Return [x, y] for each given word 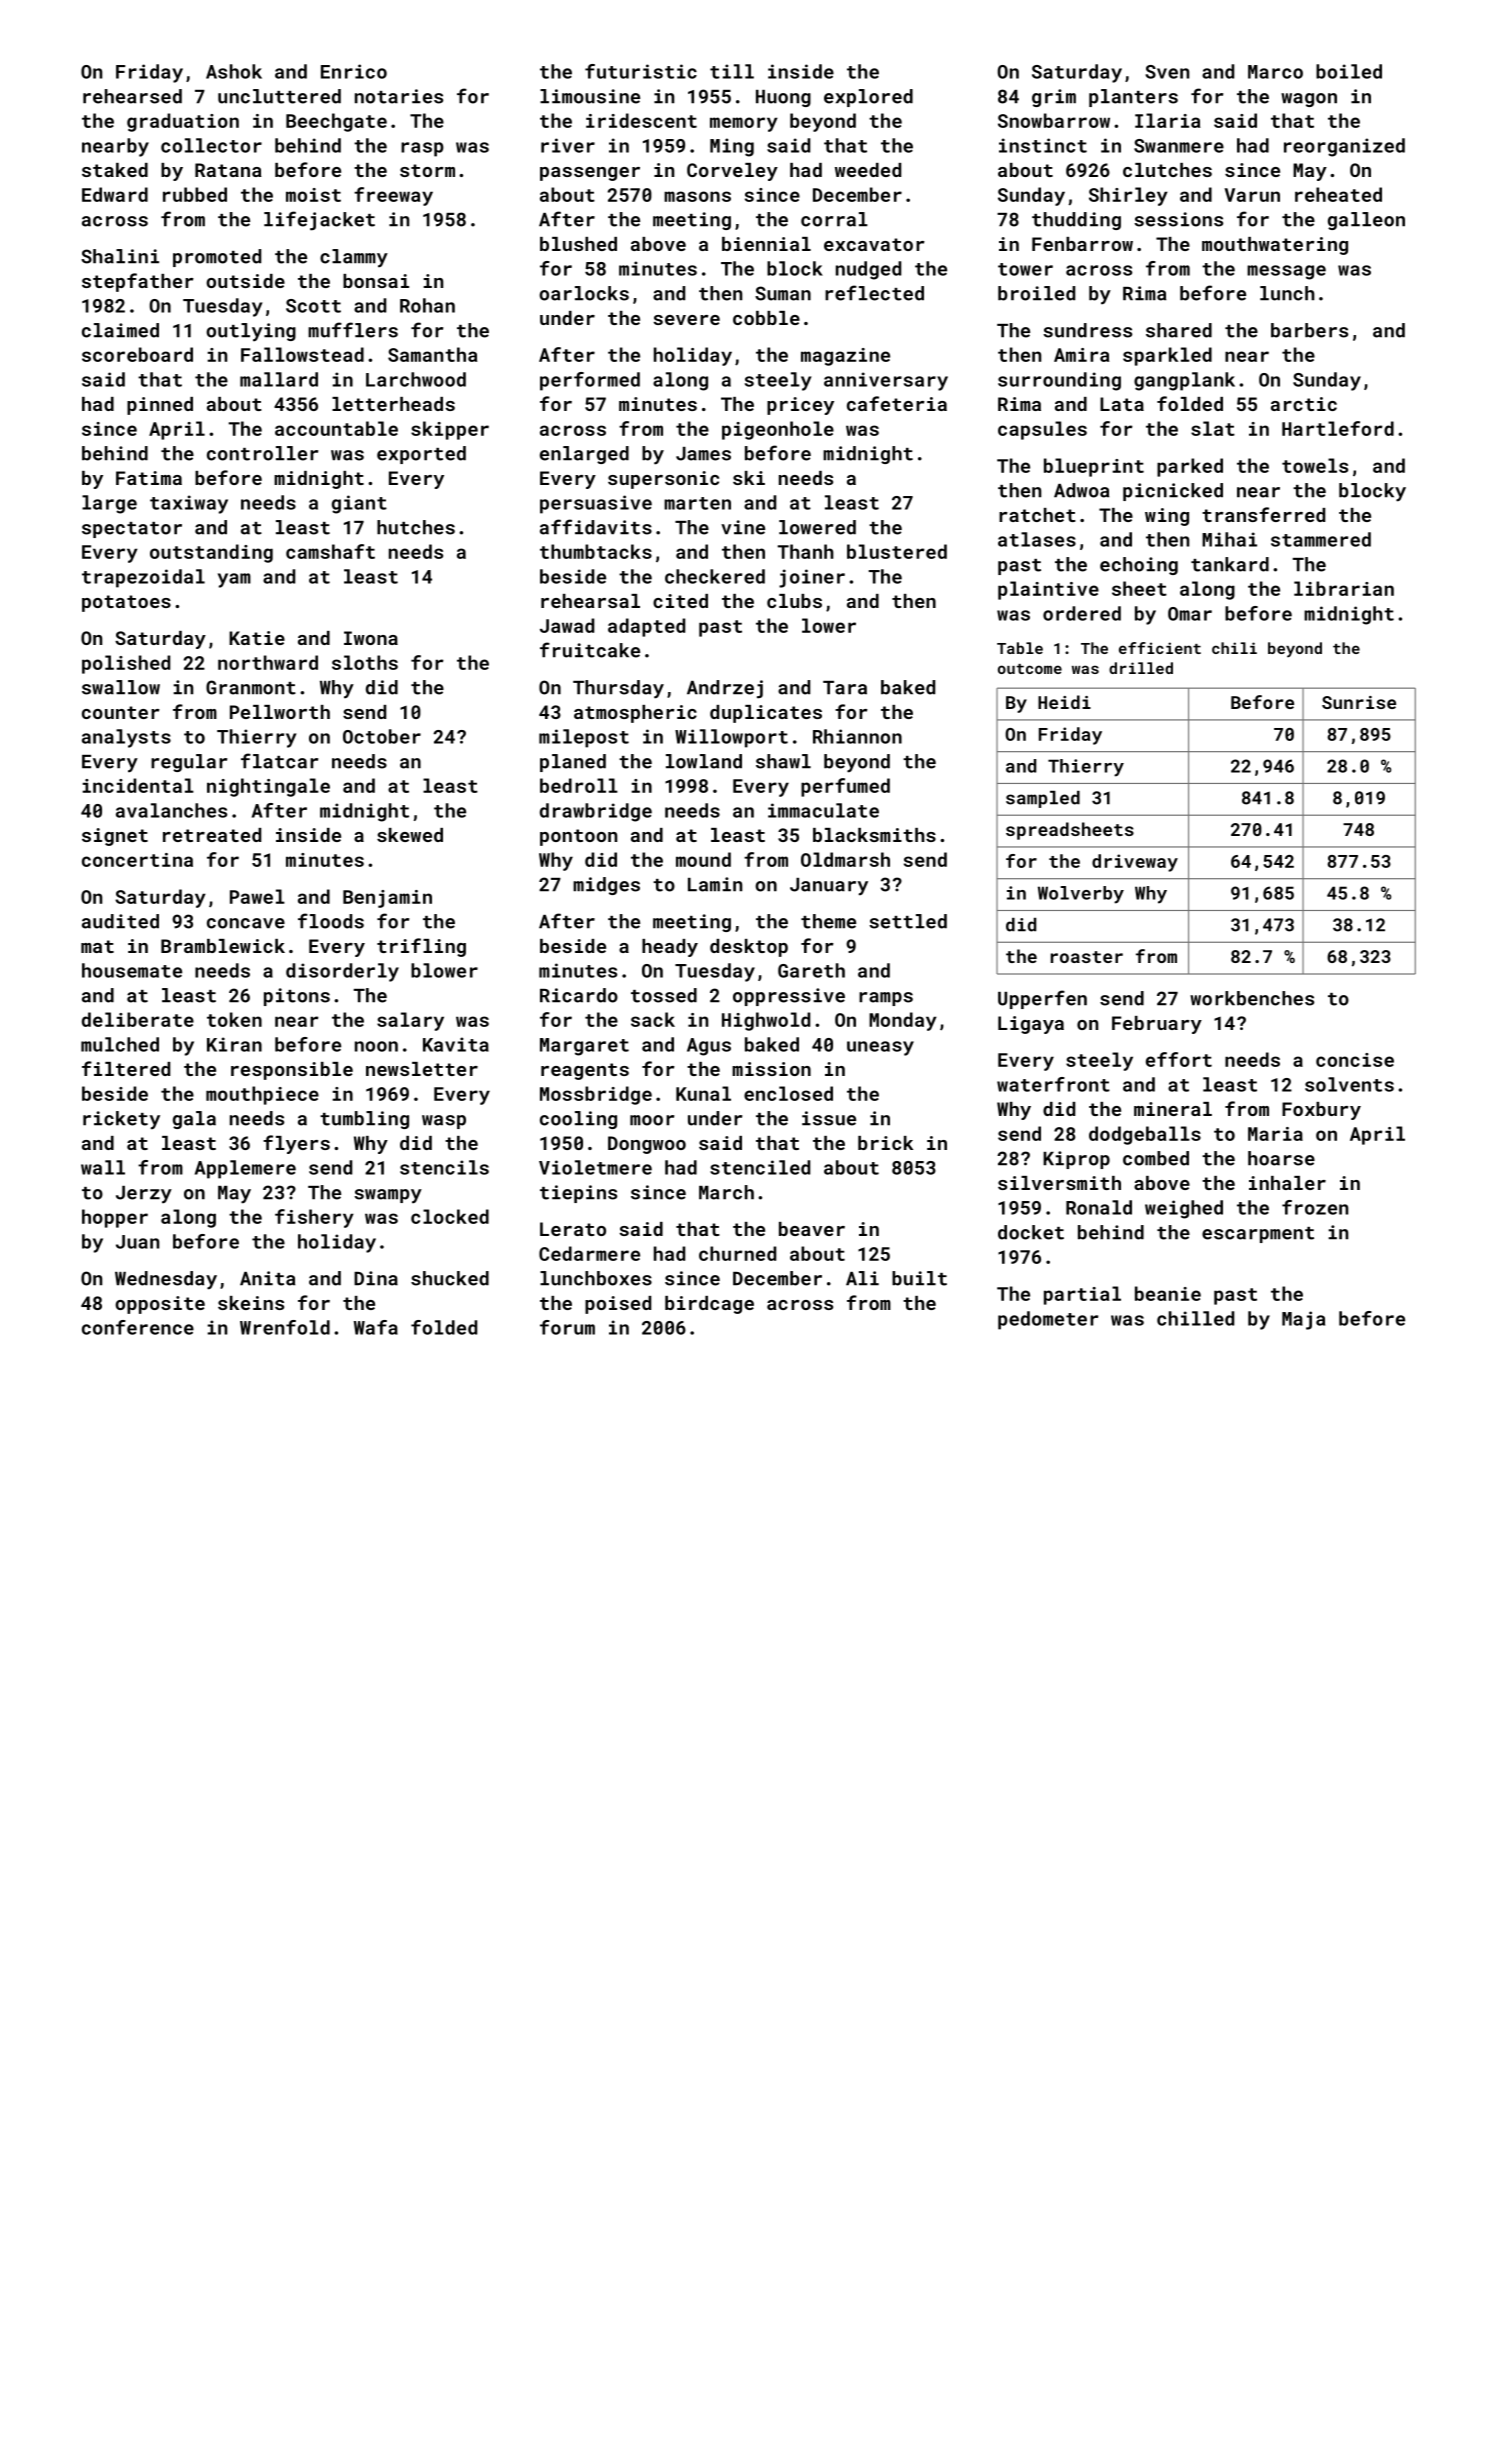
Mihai [1229, 539]
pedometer [1048, 1320]
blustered [897, 551]
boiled [1349, 71]
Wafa [376, 1327]
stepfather [138, 282]
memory [744, 124]
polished [126, 664]
